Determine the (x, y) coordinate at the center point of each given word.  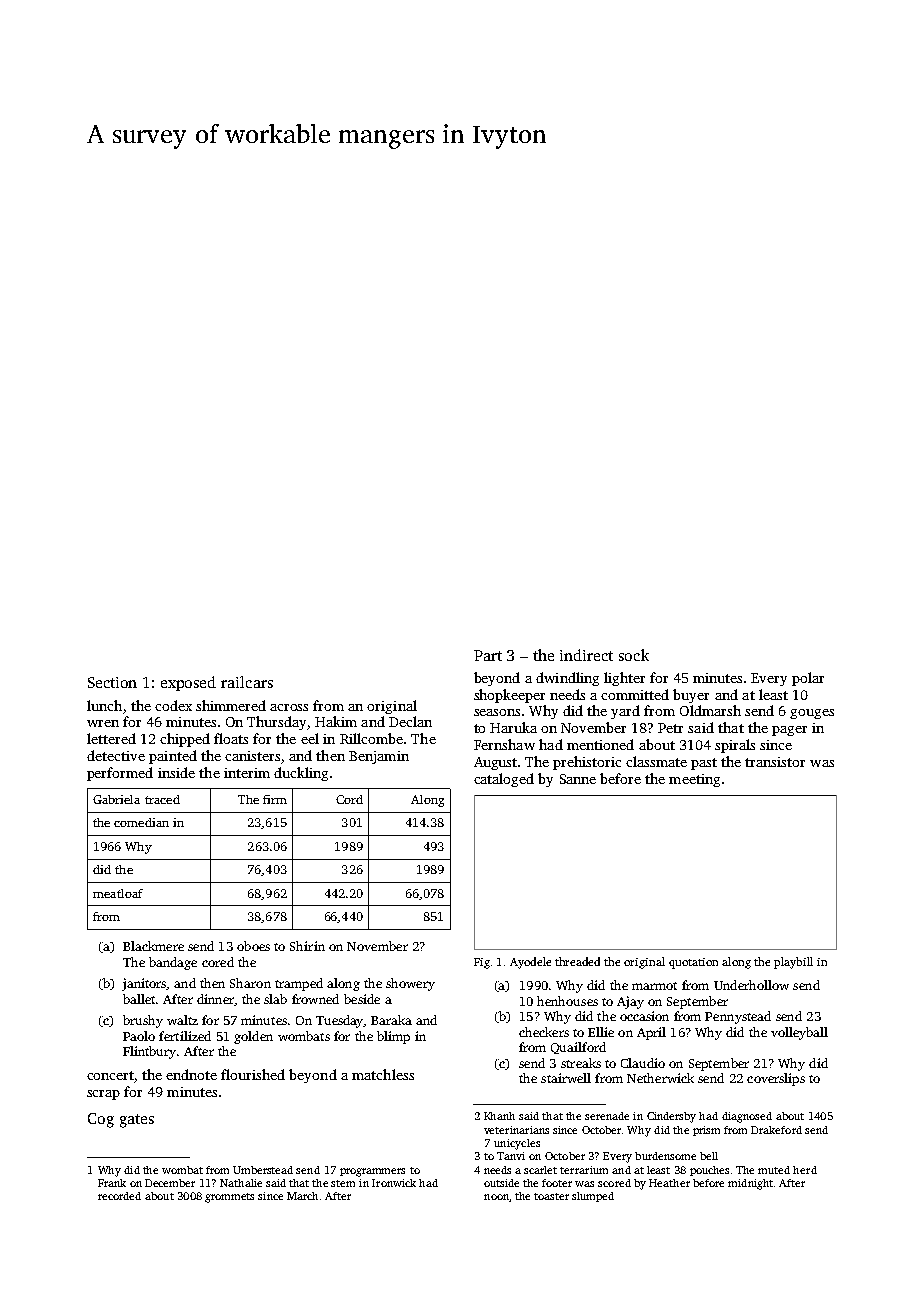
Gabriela (116, 799)
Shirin (307, 946)
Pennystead (738, 1017)
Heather (669, 1183)
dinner (216, 1000)
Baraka (391, 1020)
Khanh (499, 1116)
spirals (735, 746)
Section (112, 682)
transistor (775, 762)
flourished (253, 1074)
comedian (141, 822)
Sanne (578, 779)
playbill (793, 963)
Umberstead (263, 1170)
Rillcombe (371, 738)
